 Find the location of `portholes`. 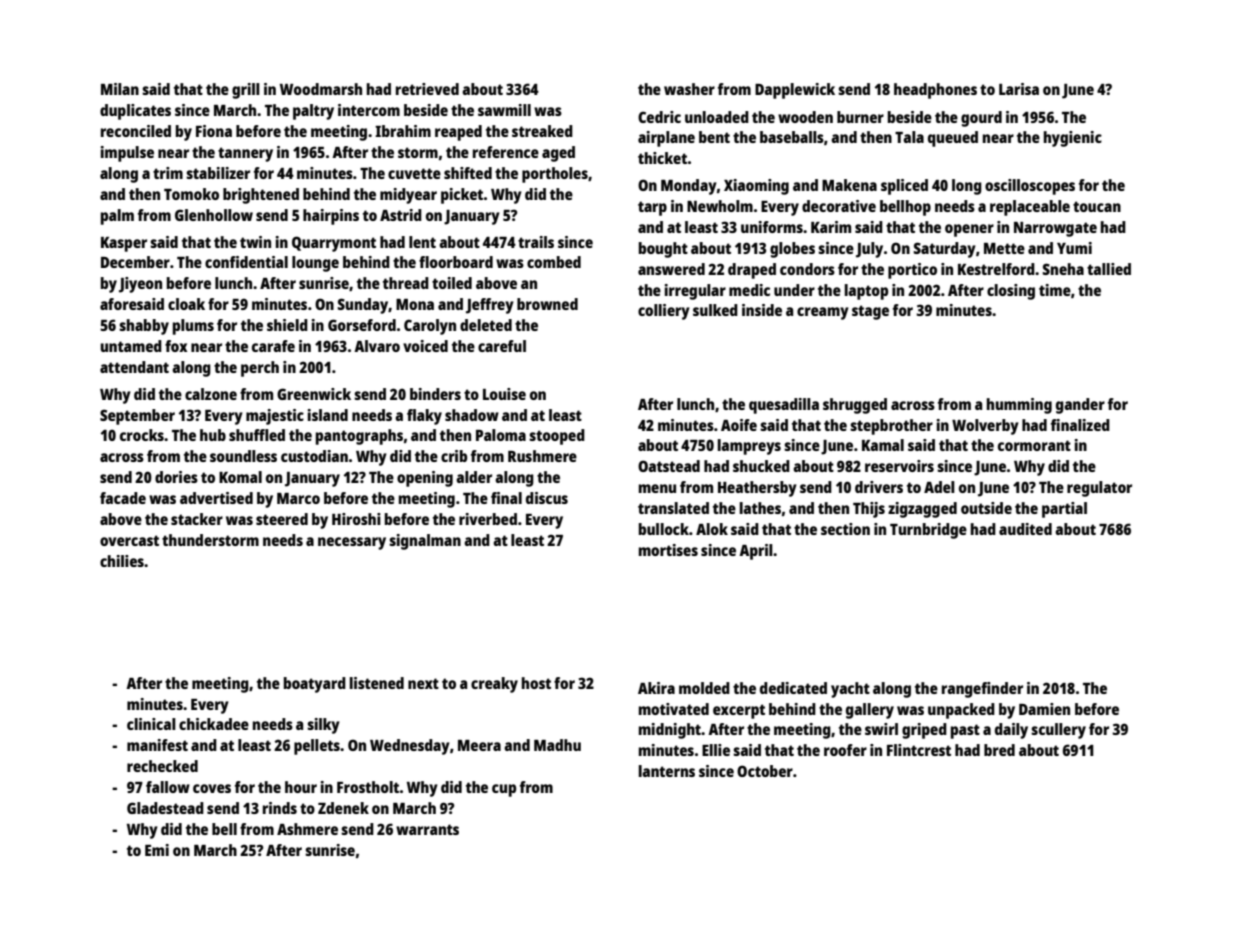

portholes is located at coordinates (555, 175).
